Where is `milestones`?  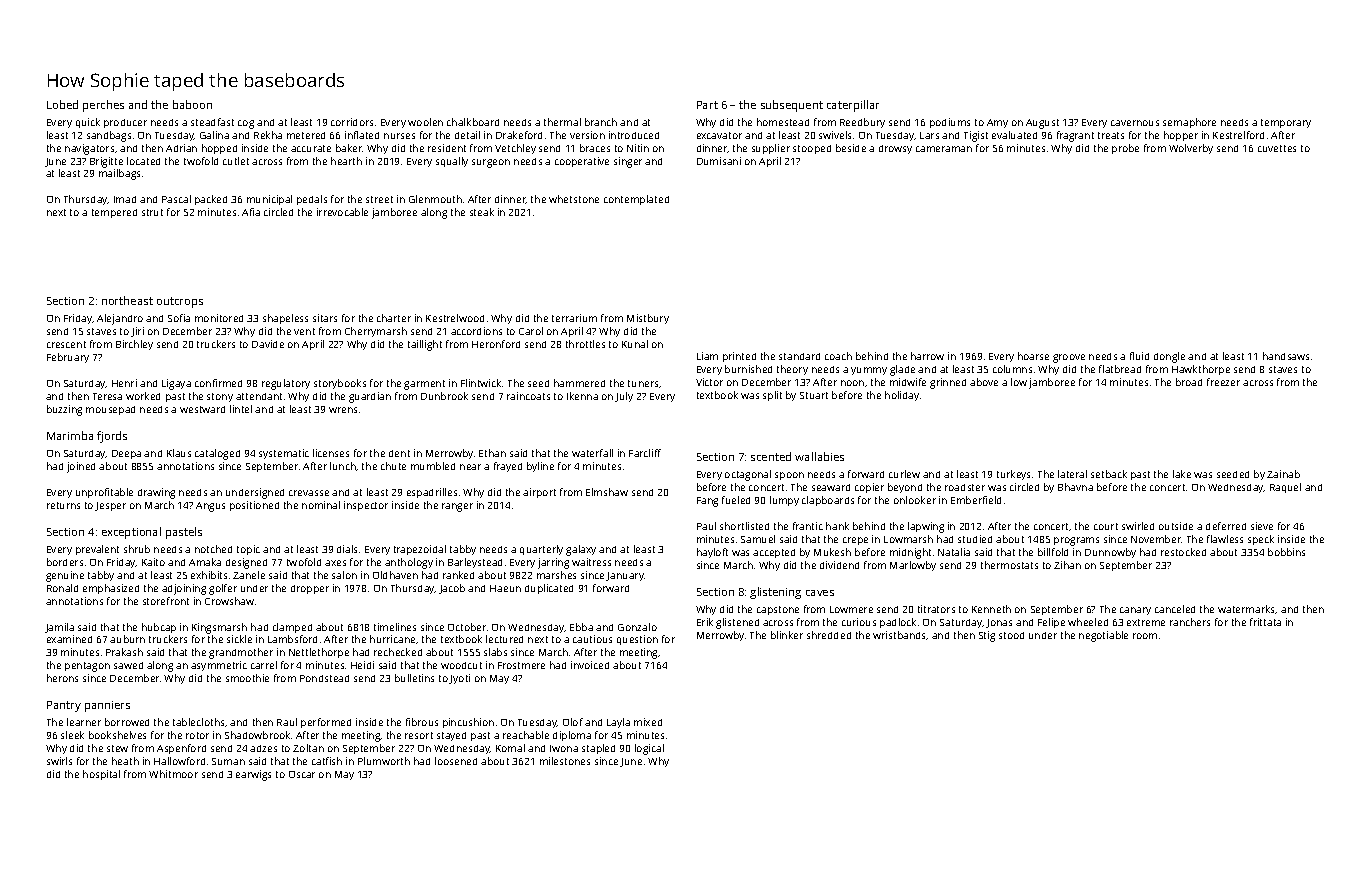
milestones is located at coordinates (565, 761).
